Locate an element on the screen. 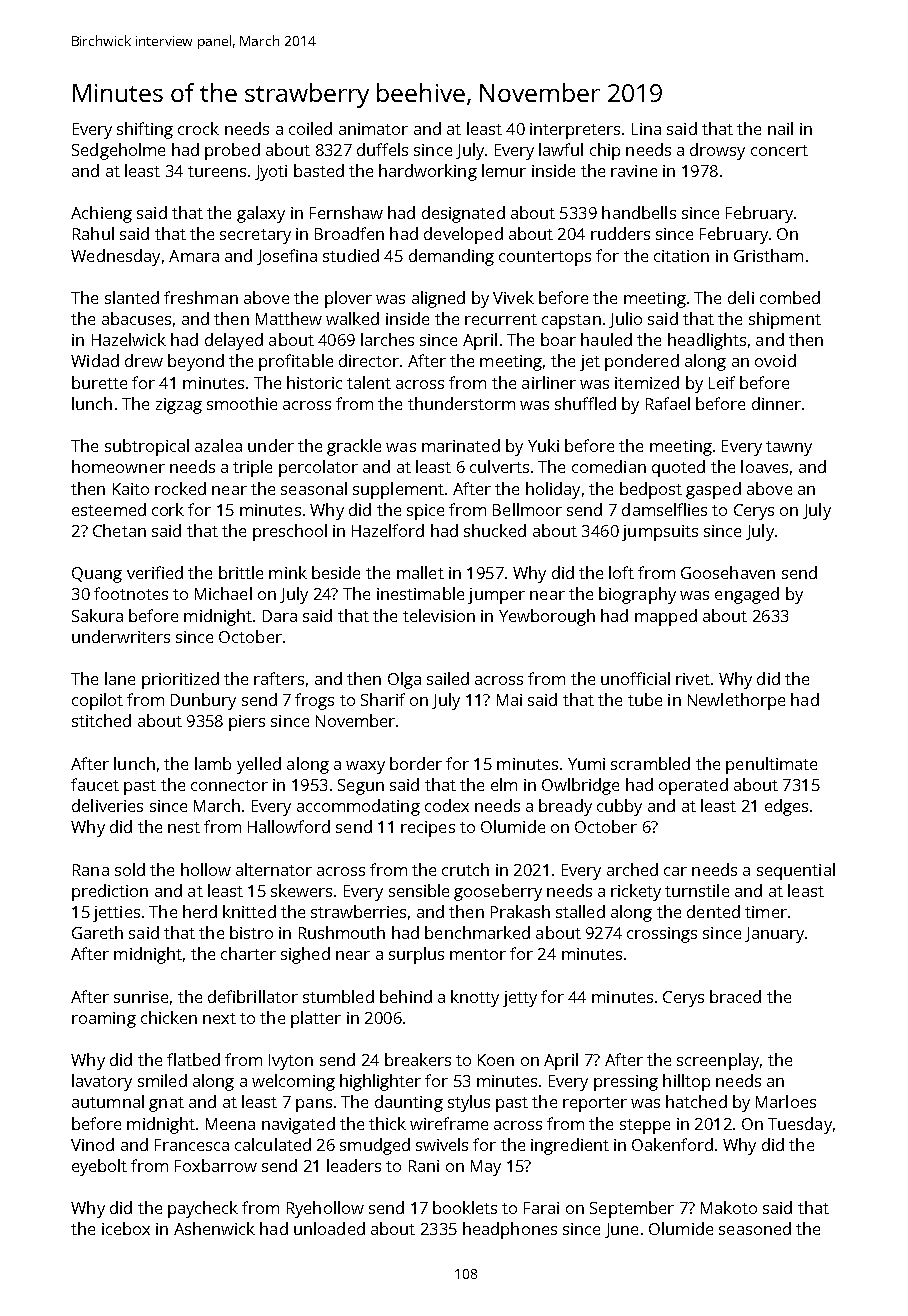 The image size is (908, 1316). unloaded is located at coordinates (329, 1228).
